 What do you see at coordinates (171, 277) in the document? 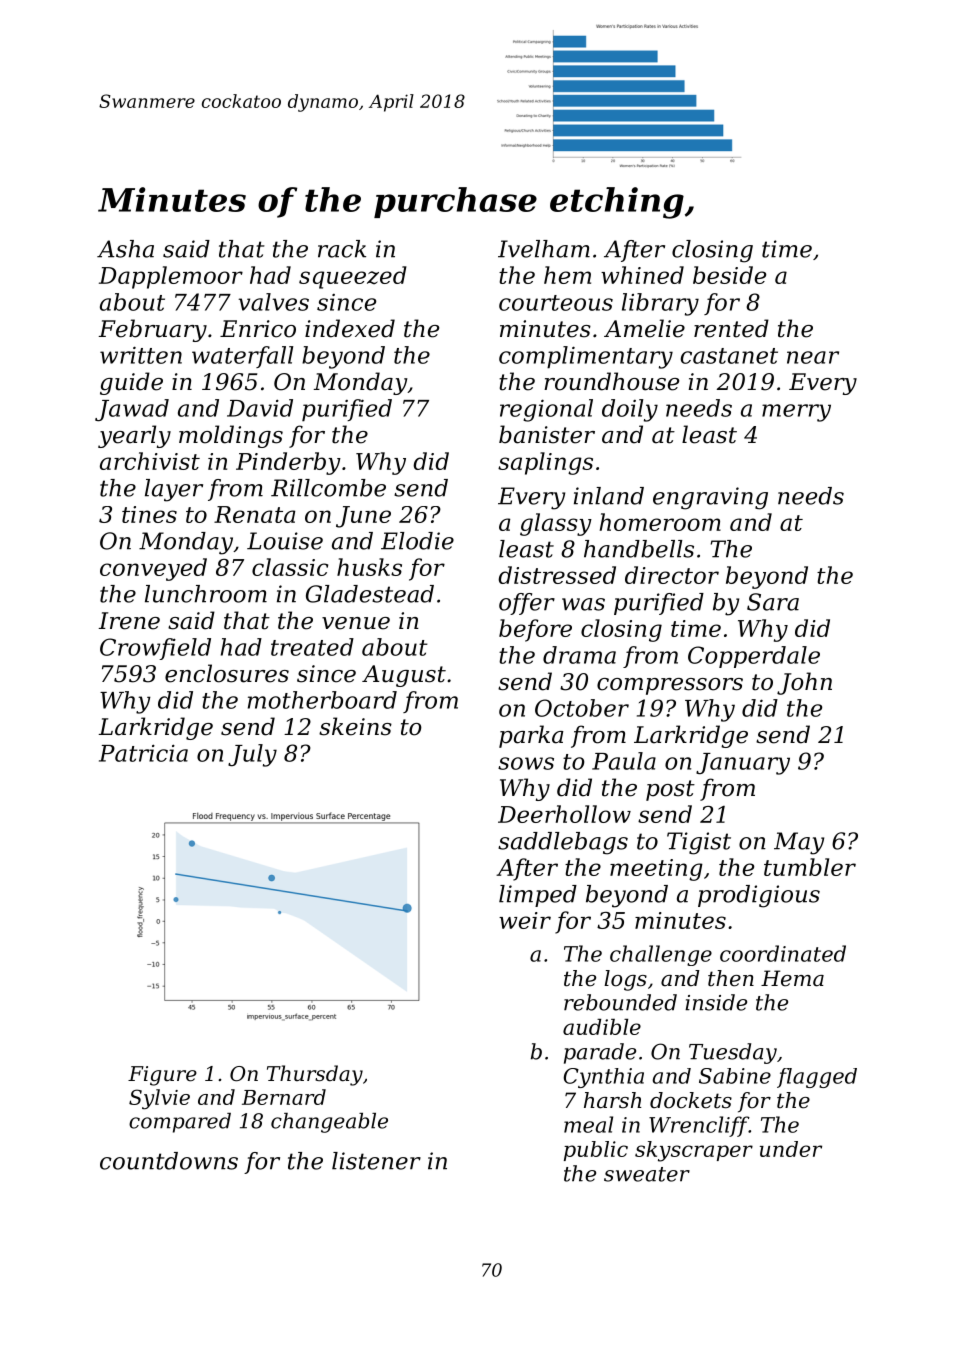
I see `Dapplemoor` at bounding box center [171, 277].
